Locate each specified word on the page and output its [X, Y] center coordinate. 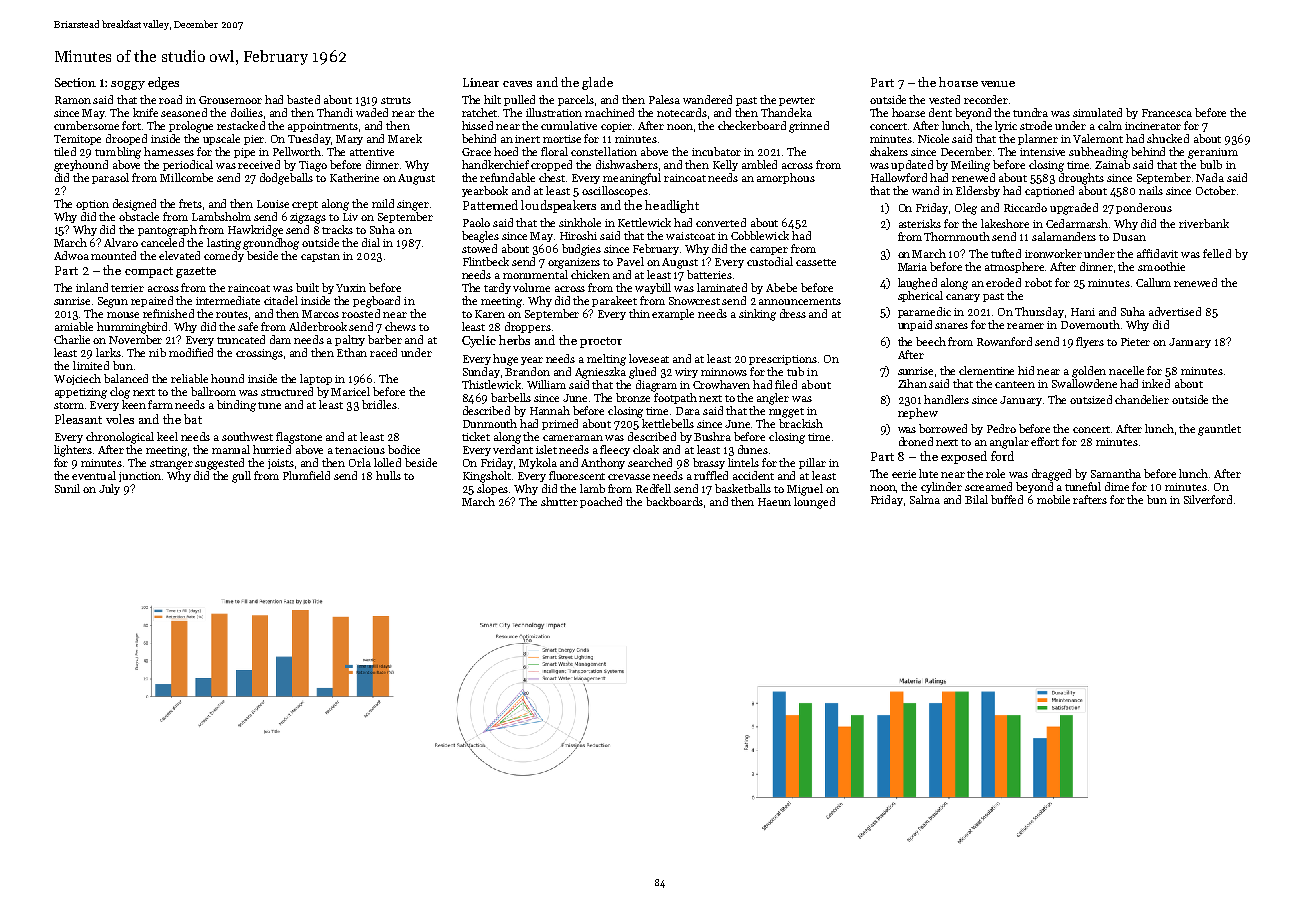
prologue [191, 127]
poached [601, 502]
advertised [1175, 311]
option [92, 205]
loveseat [649, 358]
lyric [1006, 126]
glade [597, 83]
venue [998, 84]
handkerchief [495, 164]
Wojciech [77, 379]
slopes [493, 489]
